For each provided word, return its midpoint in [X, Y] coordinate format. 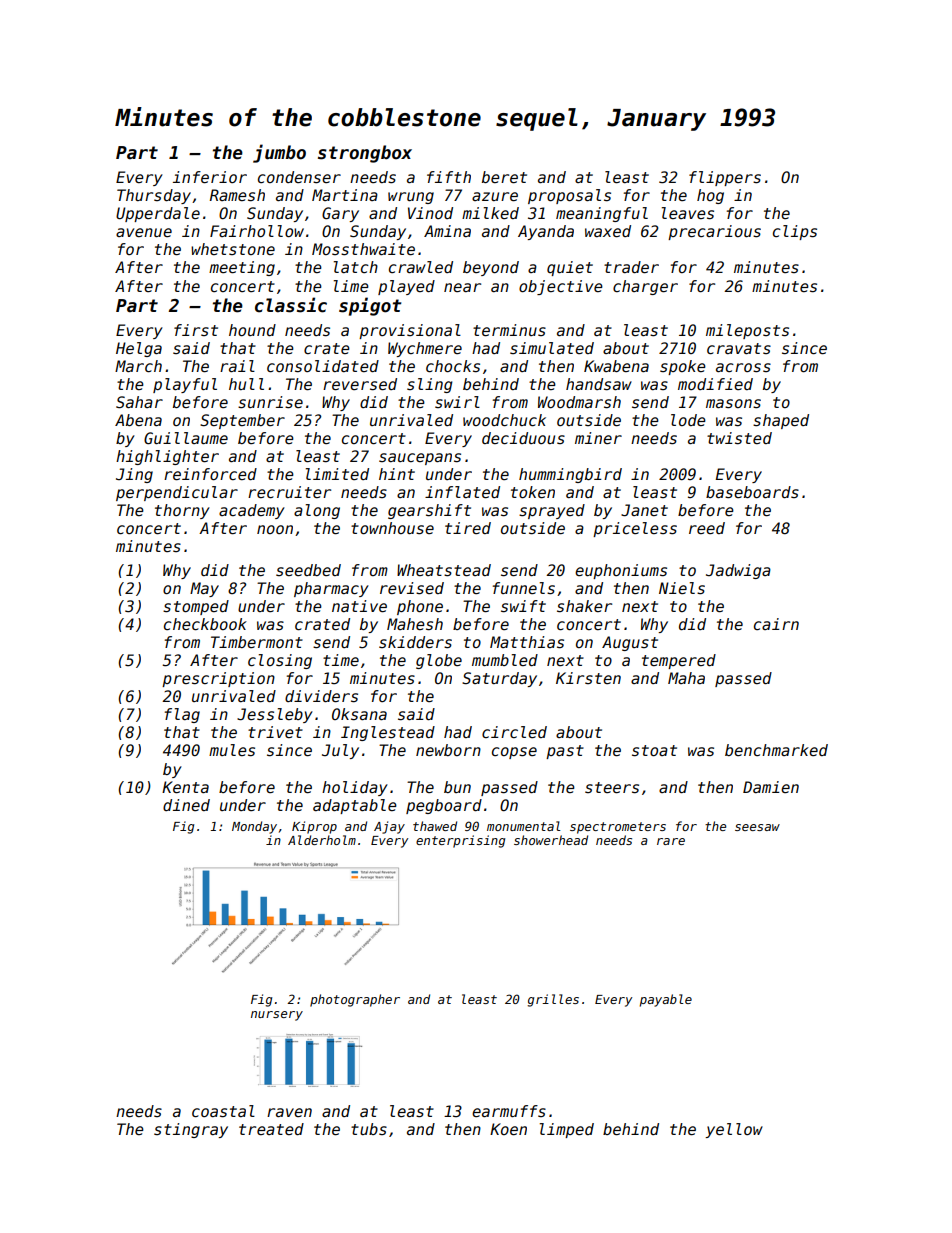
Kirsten [588, 678]
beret [504, 177]
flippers [725, 178]
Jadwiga [738, 571]
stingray [191, 1130]
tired [468, 528]
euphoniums [621, 571]
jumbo [279, 153]
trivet [275, 732]
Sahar [139, 402]
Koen [508, 1129]
